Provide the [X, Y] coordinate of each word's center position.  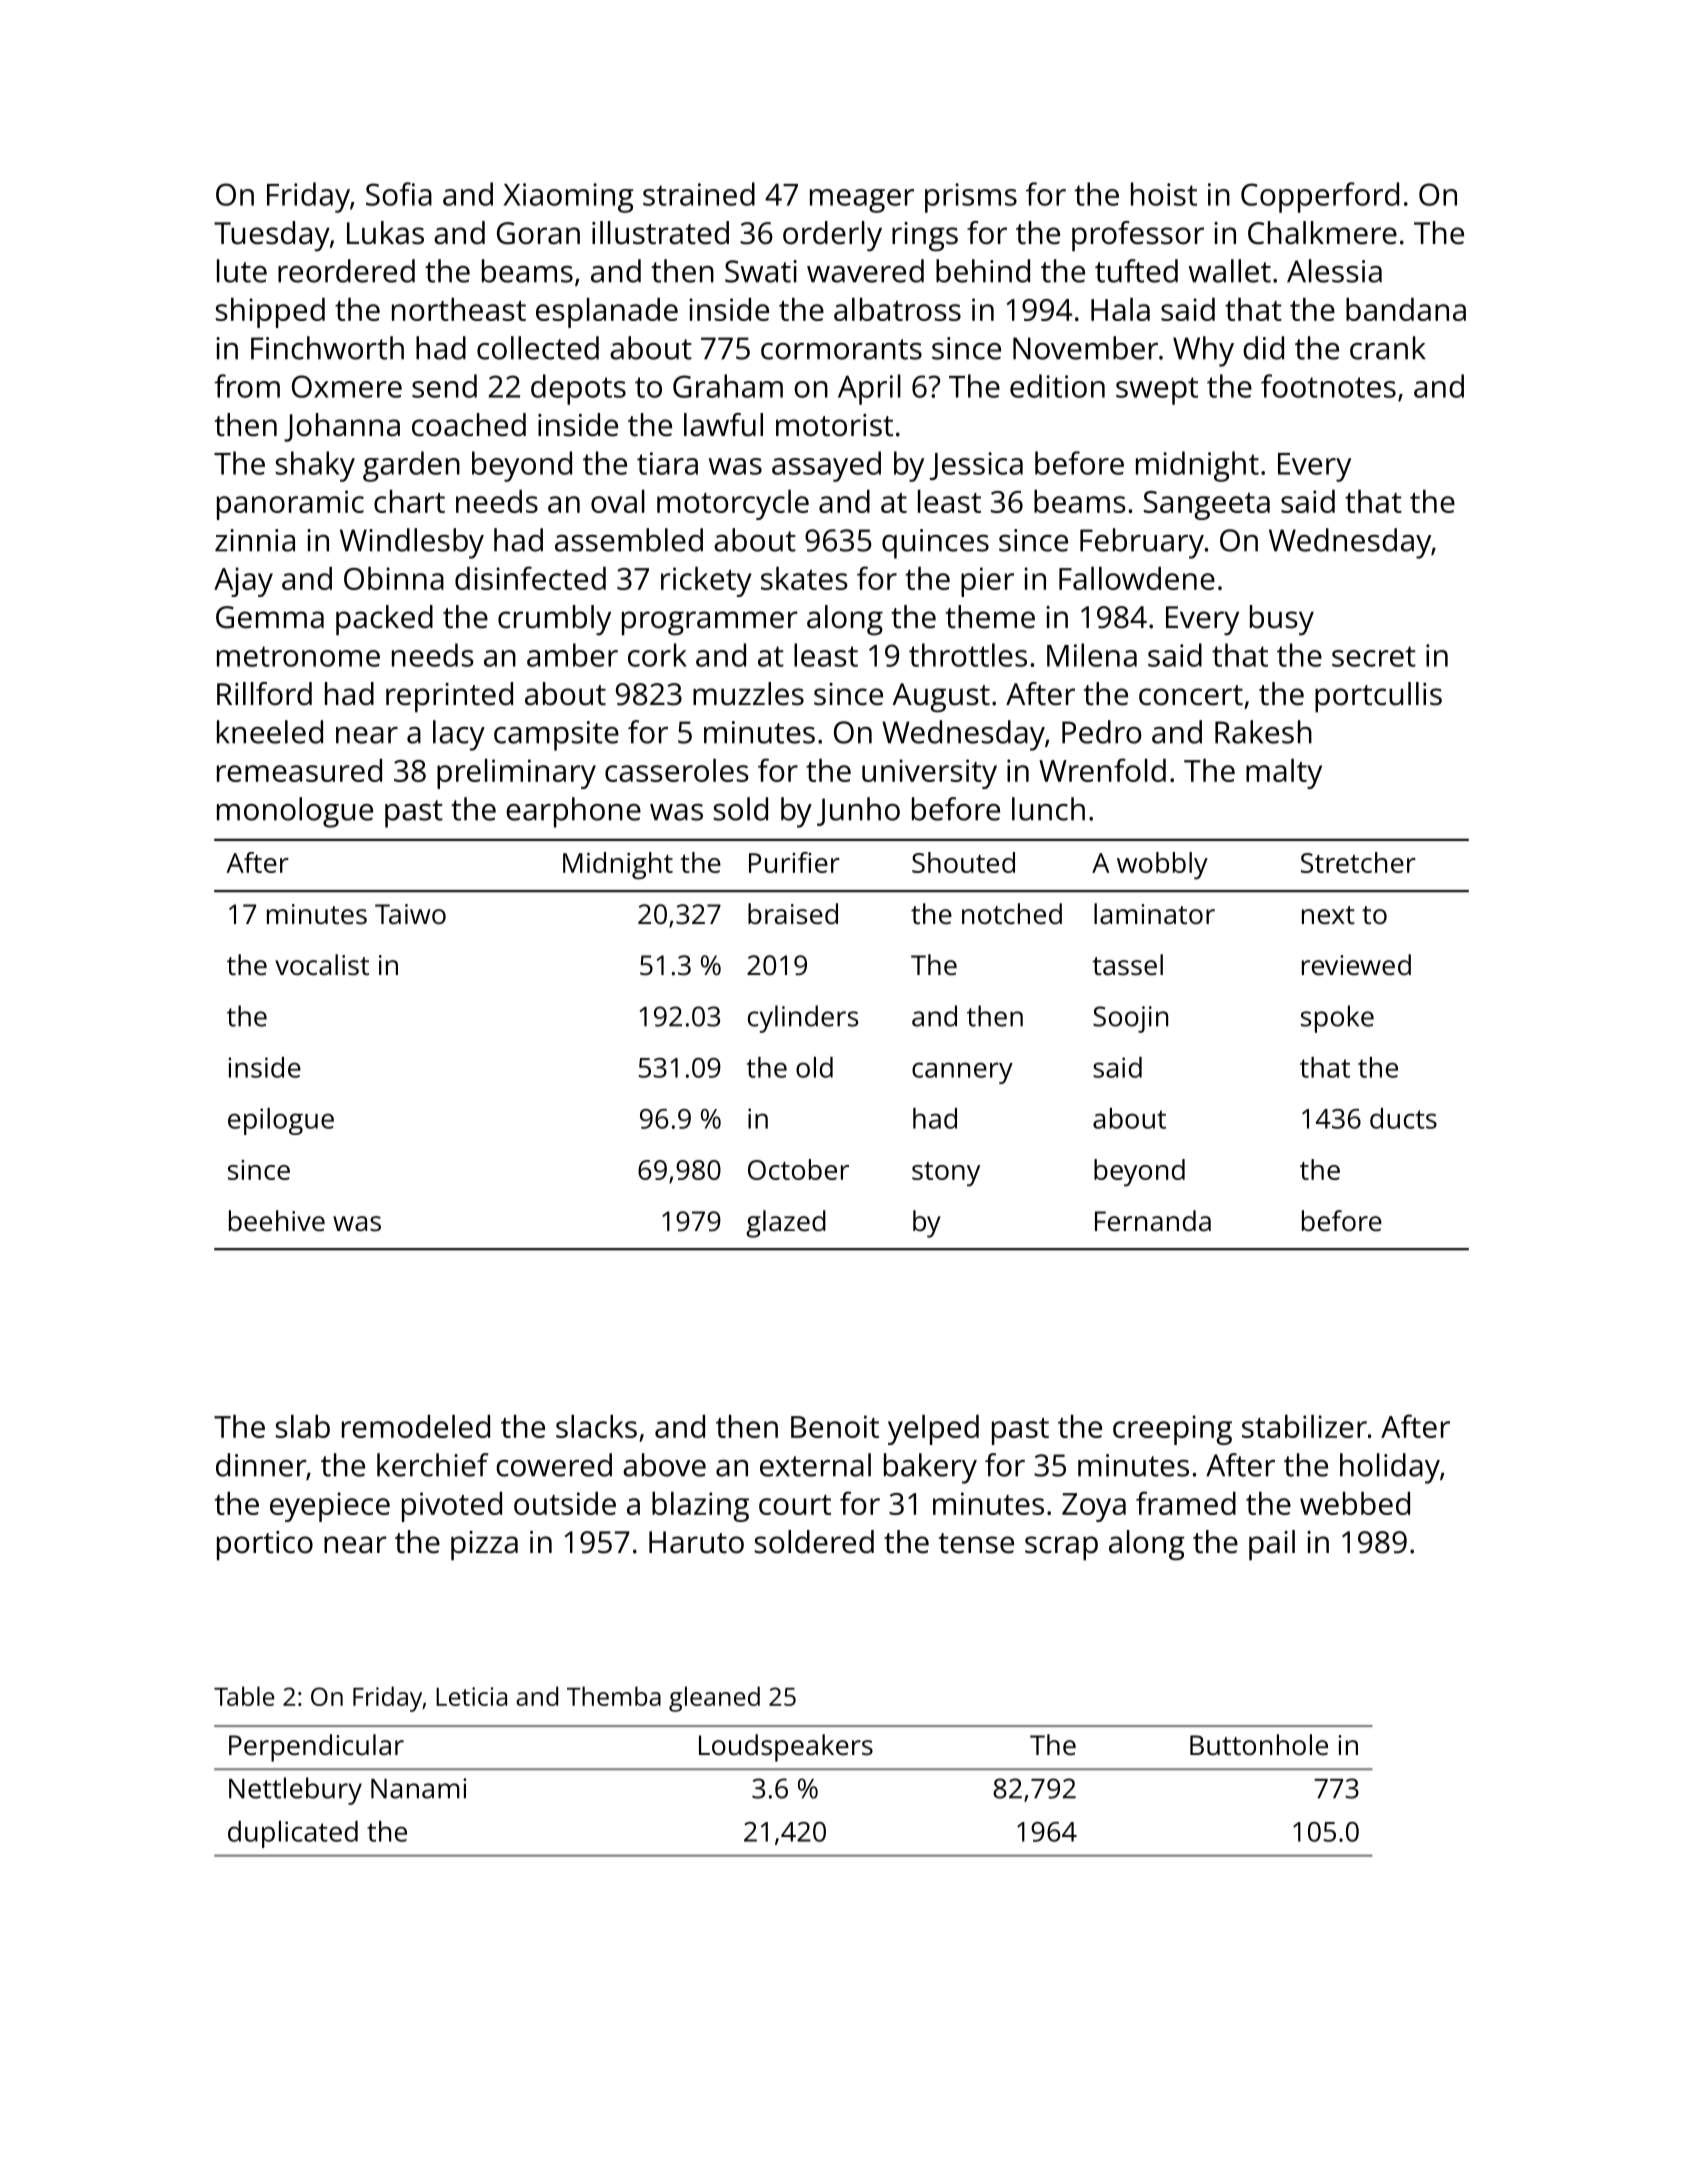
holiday [1390, 1468]
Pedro [1102, 732]
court [795, 1505]
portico [265, 1545]
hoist [1164, 194]
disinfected [530, 578]
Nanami [418, 1788]
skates [804, 578]
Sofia [399, 194]
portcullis [1378, 697]
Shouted [963, 862]
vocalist [322, 964]
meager [862, 201]
